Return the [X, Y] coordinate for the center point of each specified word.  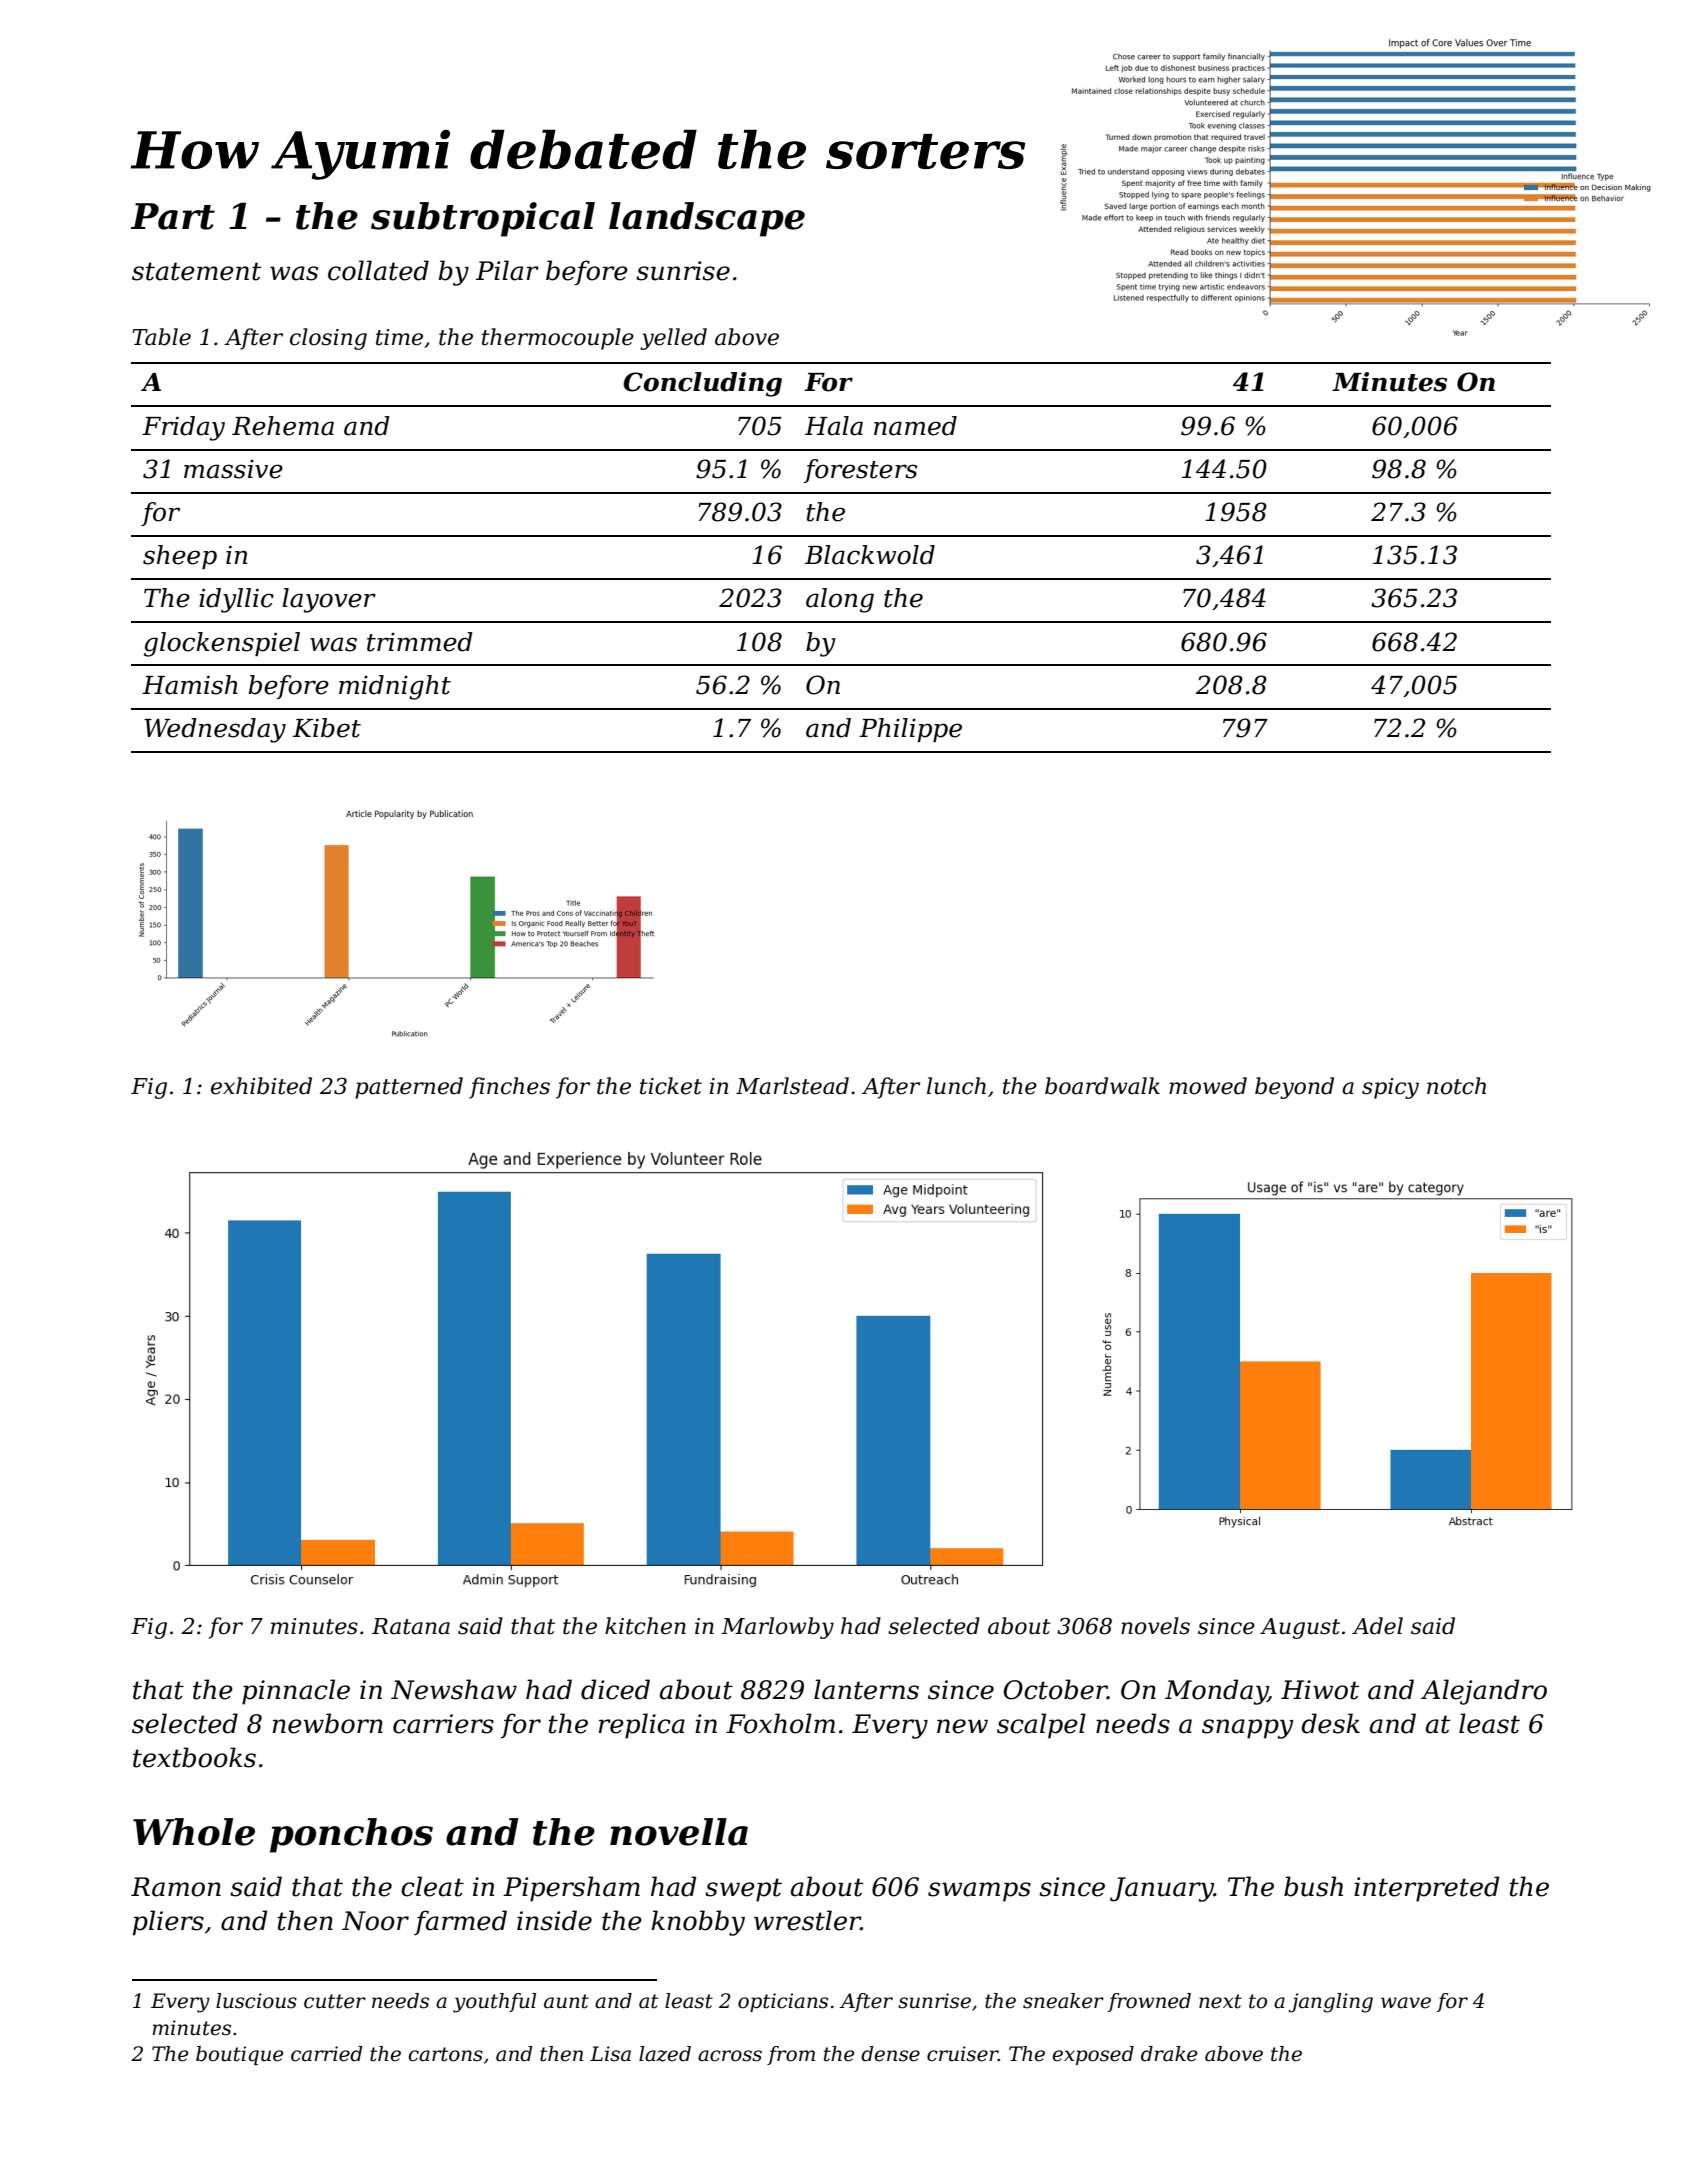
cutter [335, 2001]
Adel [1377, 1626]
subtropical [483, 219]
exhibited [261, 1086]
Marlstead [792, 1086]
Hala [834, 426]
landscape [707, 219]
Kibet [327, 728]
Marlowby [777, 1628]
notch [1456, 1086]
